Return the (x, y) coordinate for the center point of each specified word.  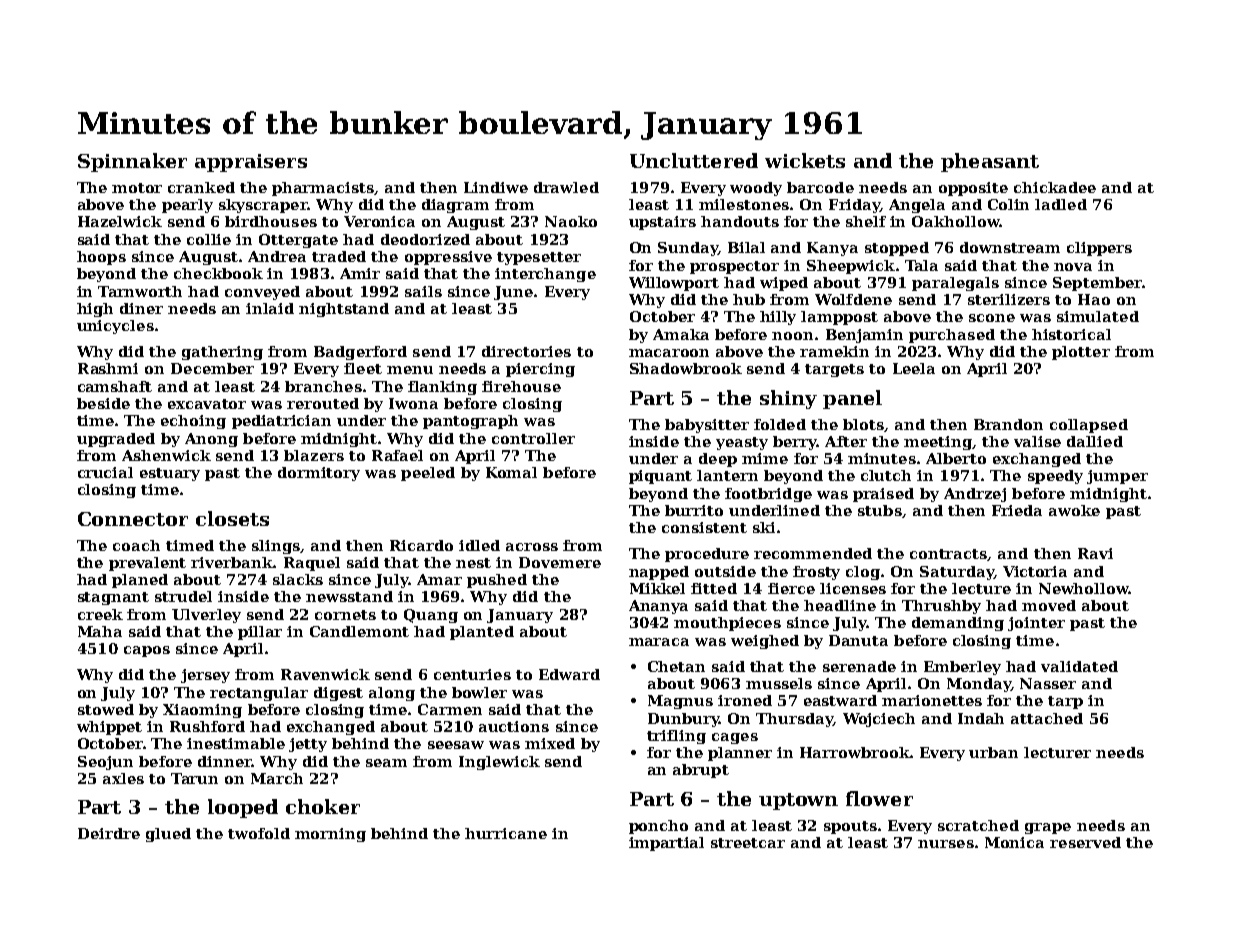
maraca (659, 642)
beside (103, 403)
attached (1047, 718)
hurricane (506, 833)
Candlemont (359, 631)
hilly (778, 318)
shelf (866, 221)
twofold (259, 833)
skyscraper (263, 206)
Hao (1094, 299)
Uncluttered (694, 160)
